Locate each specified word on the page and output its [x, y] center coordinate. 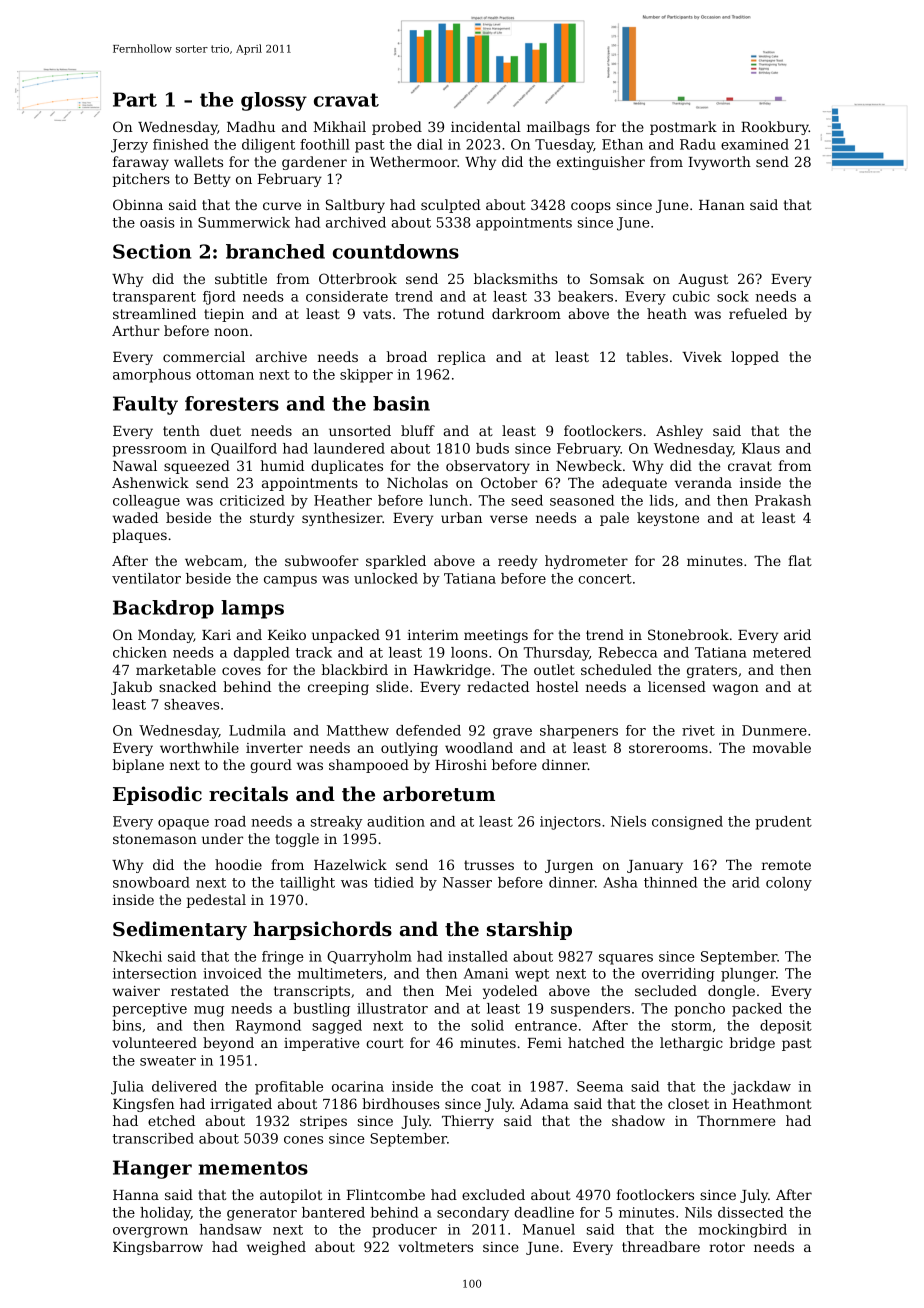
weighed [276, 1248]
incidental [486, 126]
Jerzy [129, 146]
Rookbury [775, 128]
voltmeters [435, 1246]
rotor [727, 1247]
